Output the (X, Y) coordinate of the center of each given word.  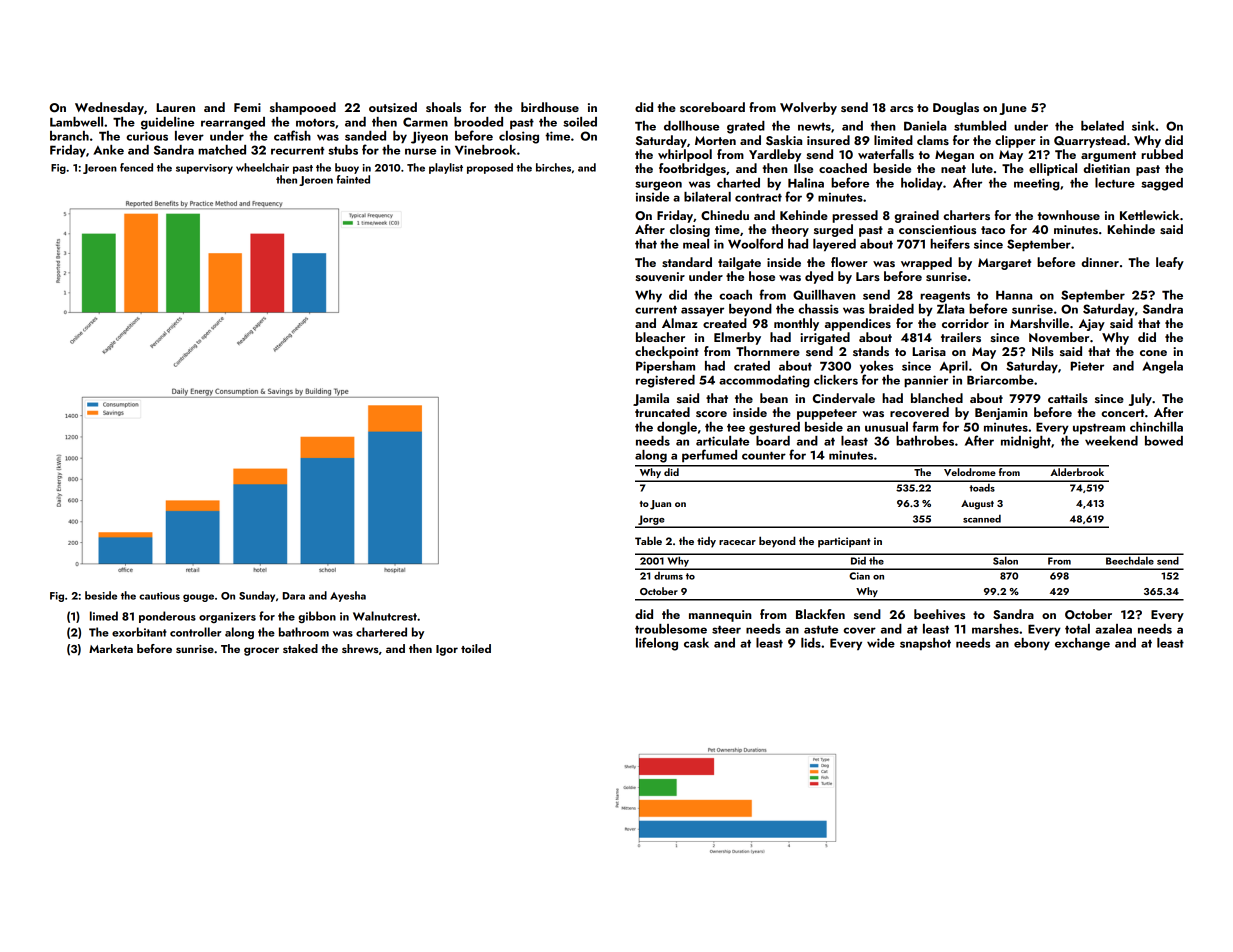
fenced (136, 167)
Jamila (651, 399)
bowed (1164, 441)
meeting (1036, 184)
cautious (159, 596)
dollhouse (691, 126)
